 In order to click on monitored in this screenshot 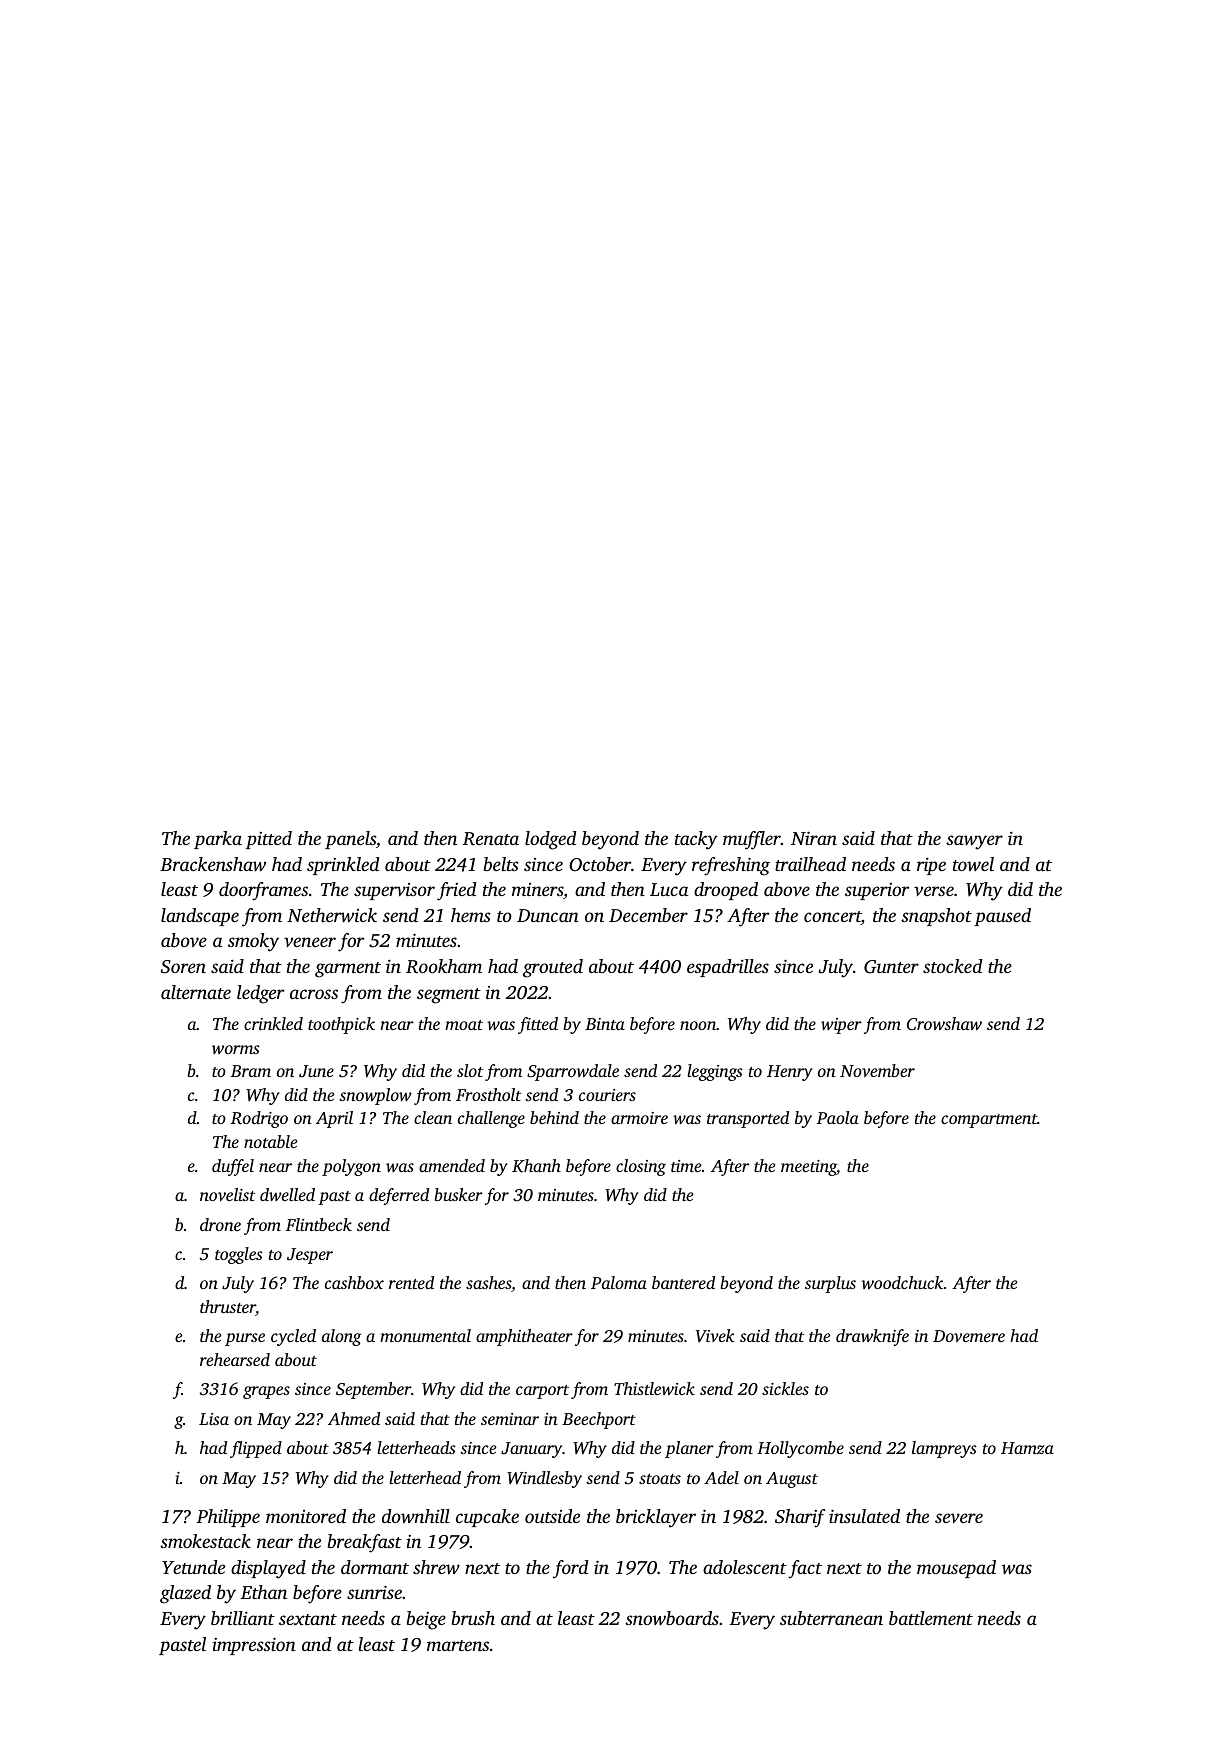, I will do `click(306, 1516)`.
